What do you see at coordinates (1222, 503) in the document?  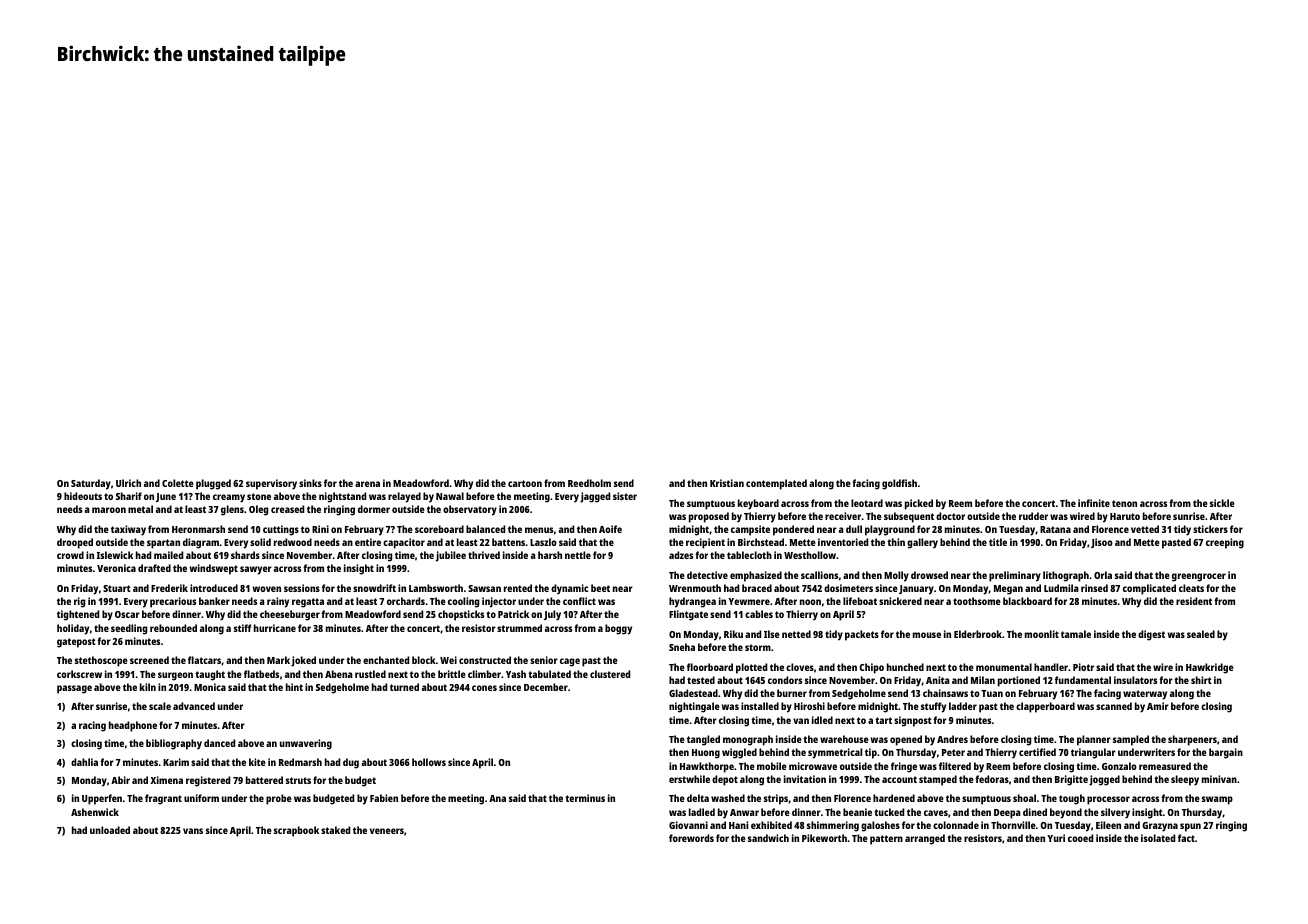 I see `sickle` at bounding box center [1222, 503].
